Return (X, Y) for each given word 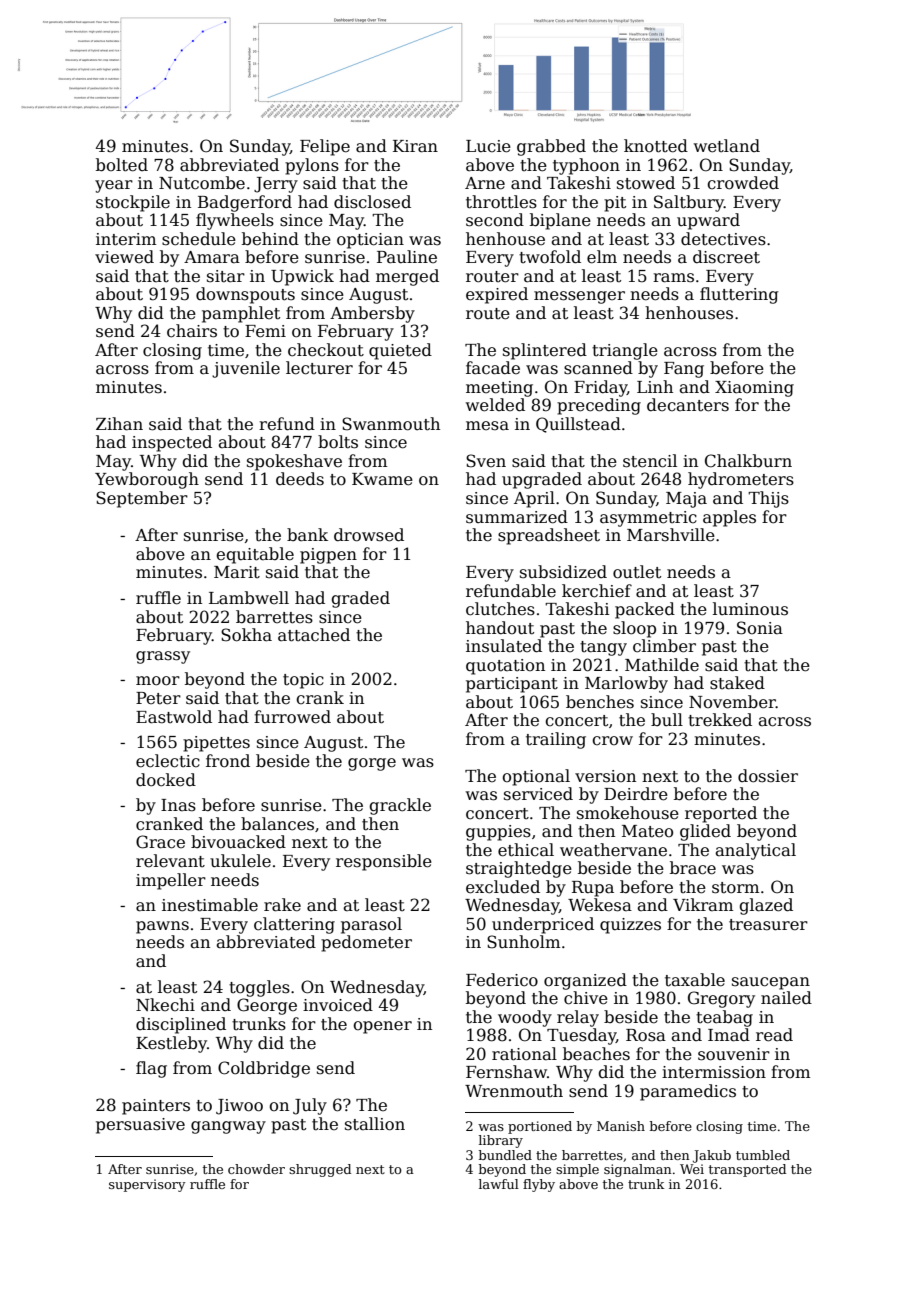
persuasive (140, 1126)
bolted (122, 165)
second (495, 220)
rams (673, 278)
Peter (158, 698)
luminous (750, 609)
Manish (621, 1126)
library (501, 1141)
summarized (517, 517)
